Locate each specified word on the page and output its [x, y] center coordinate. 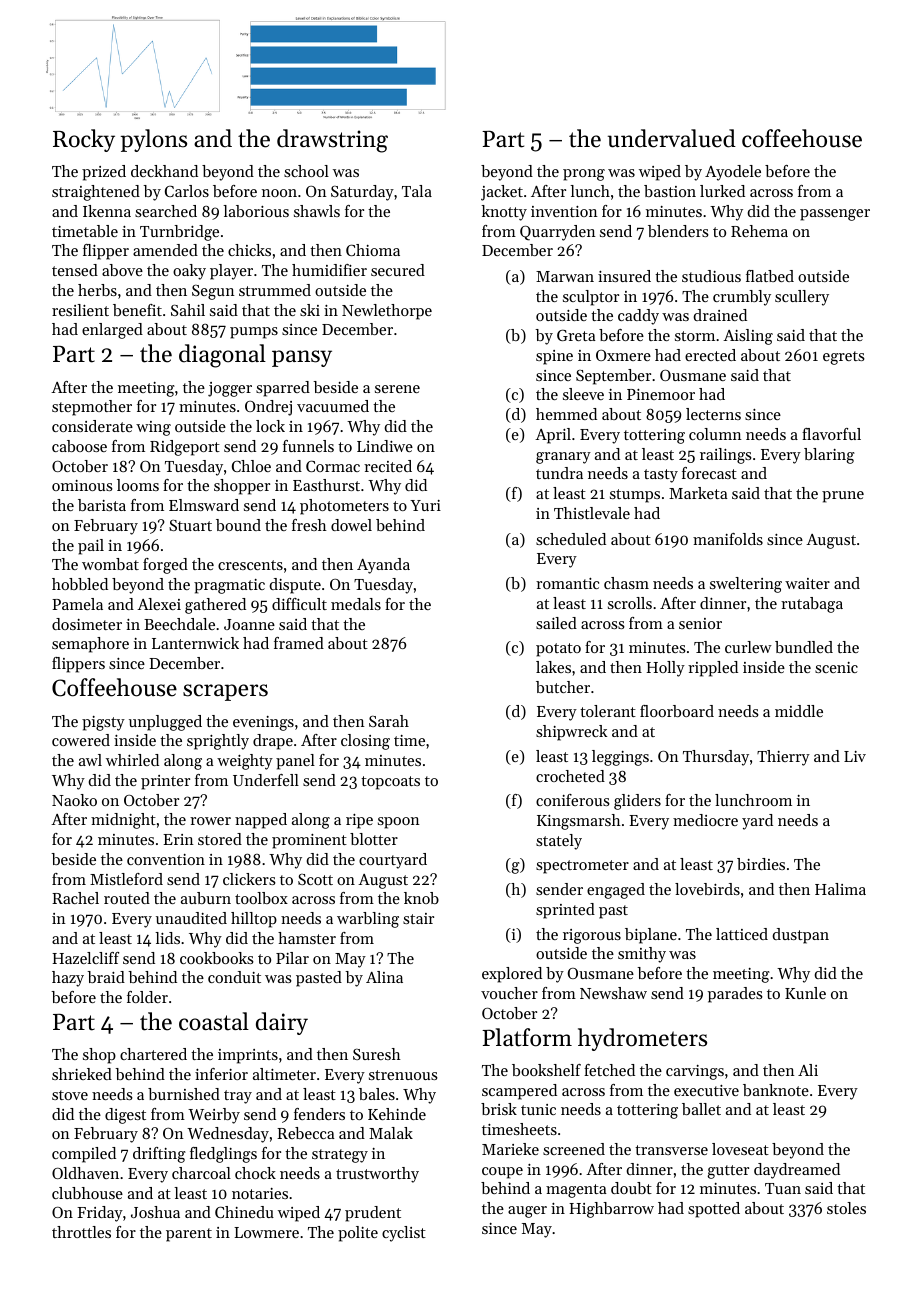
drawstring [332, 141]
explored [512, 975]
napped [261, 821]
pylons [154, 140]
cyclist [404, 1234]
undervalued [672, 138]
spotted [714, 1210]
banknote [776, 1090]
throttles [81, 1232]
